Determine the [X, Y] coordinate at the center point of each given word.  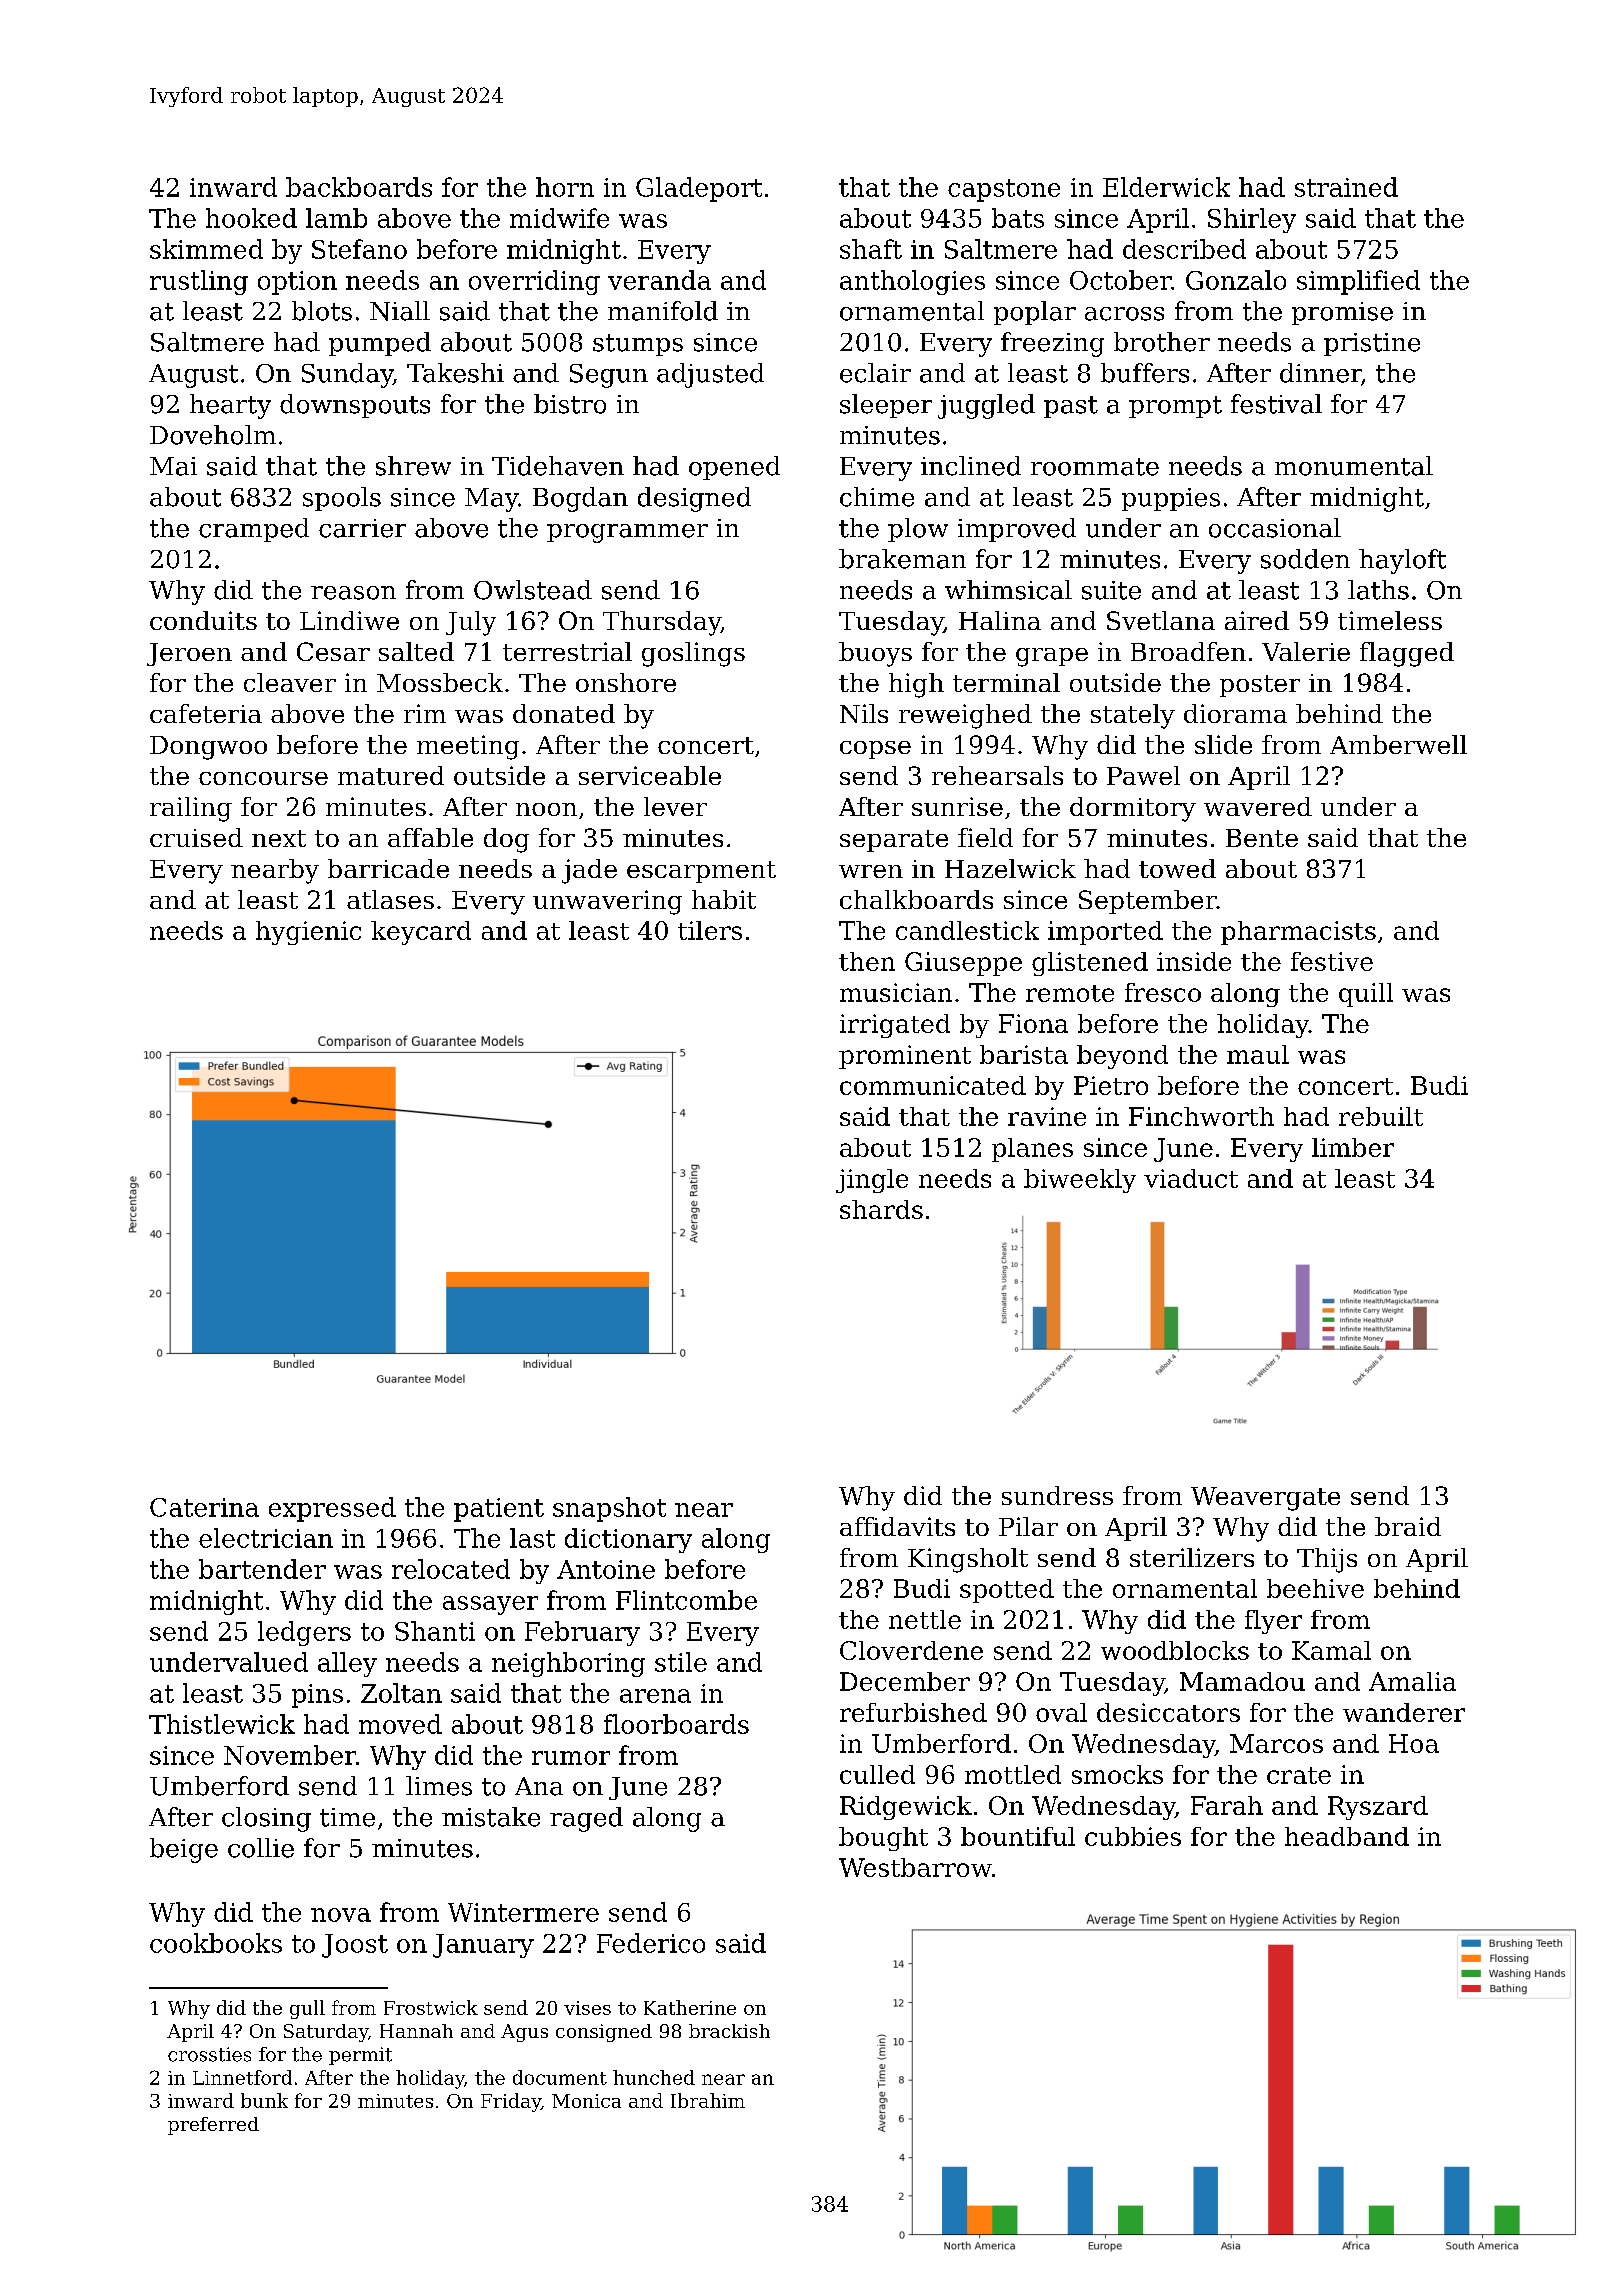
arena [655, 1696]
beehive [1315, 1588]
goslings [693, 654]
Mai [173, 466]
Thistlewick [222, 1724]
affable [430, 837]
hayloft [1402, 561]
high [916, 685]
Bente [1262, 838]
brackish [729, 2031]
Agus [524, 2033]
